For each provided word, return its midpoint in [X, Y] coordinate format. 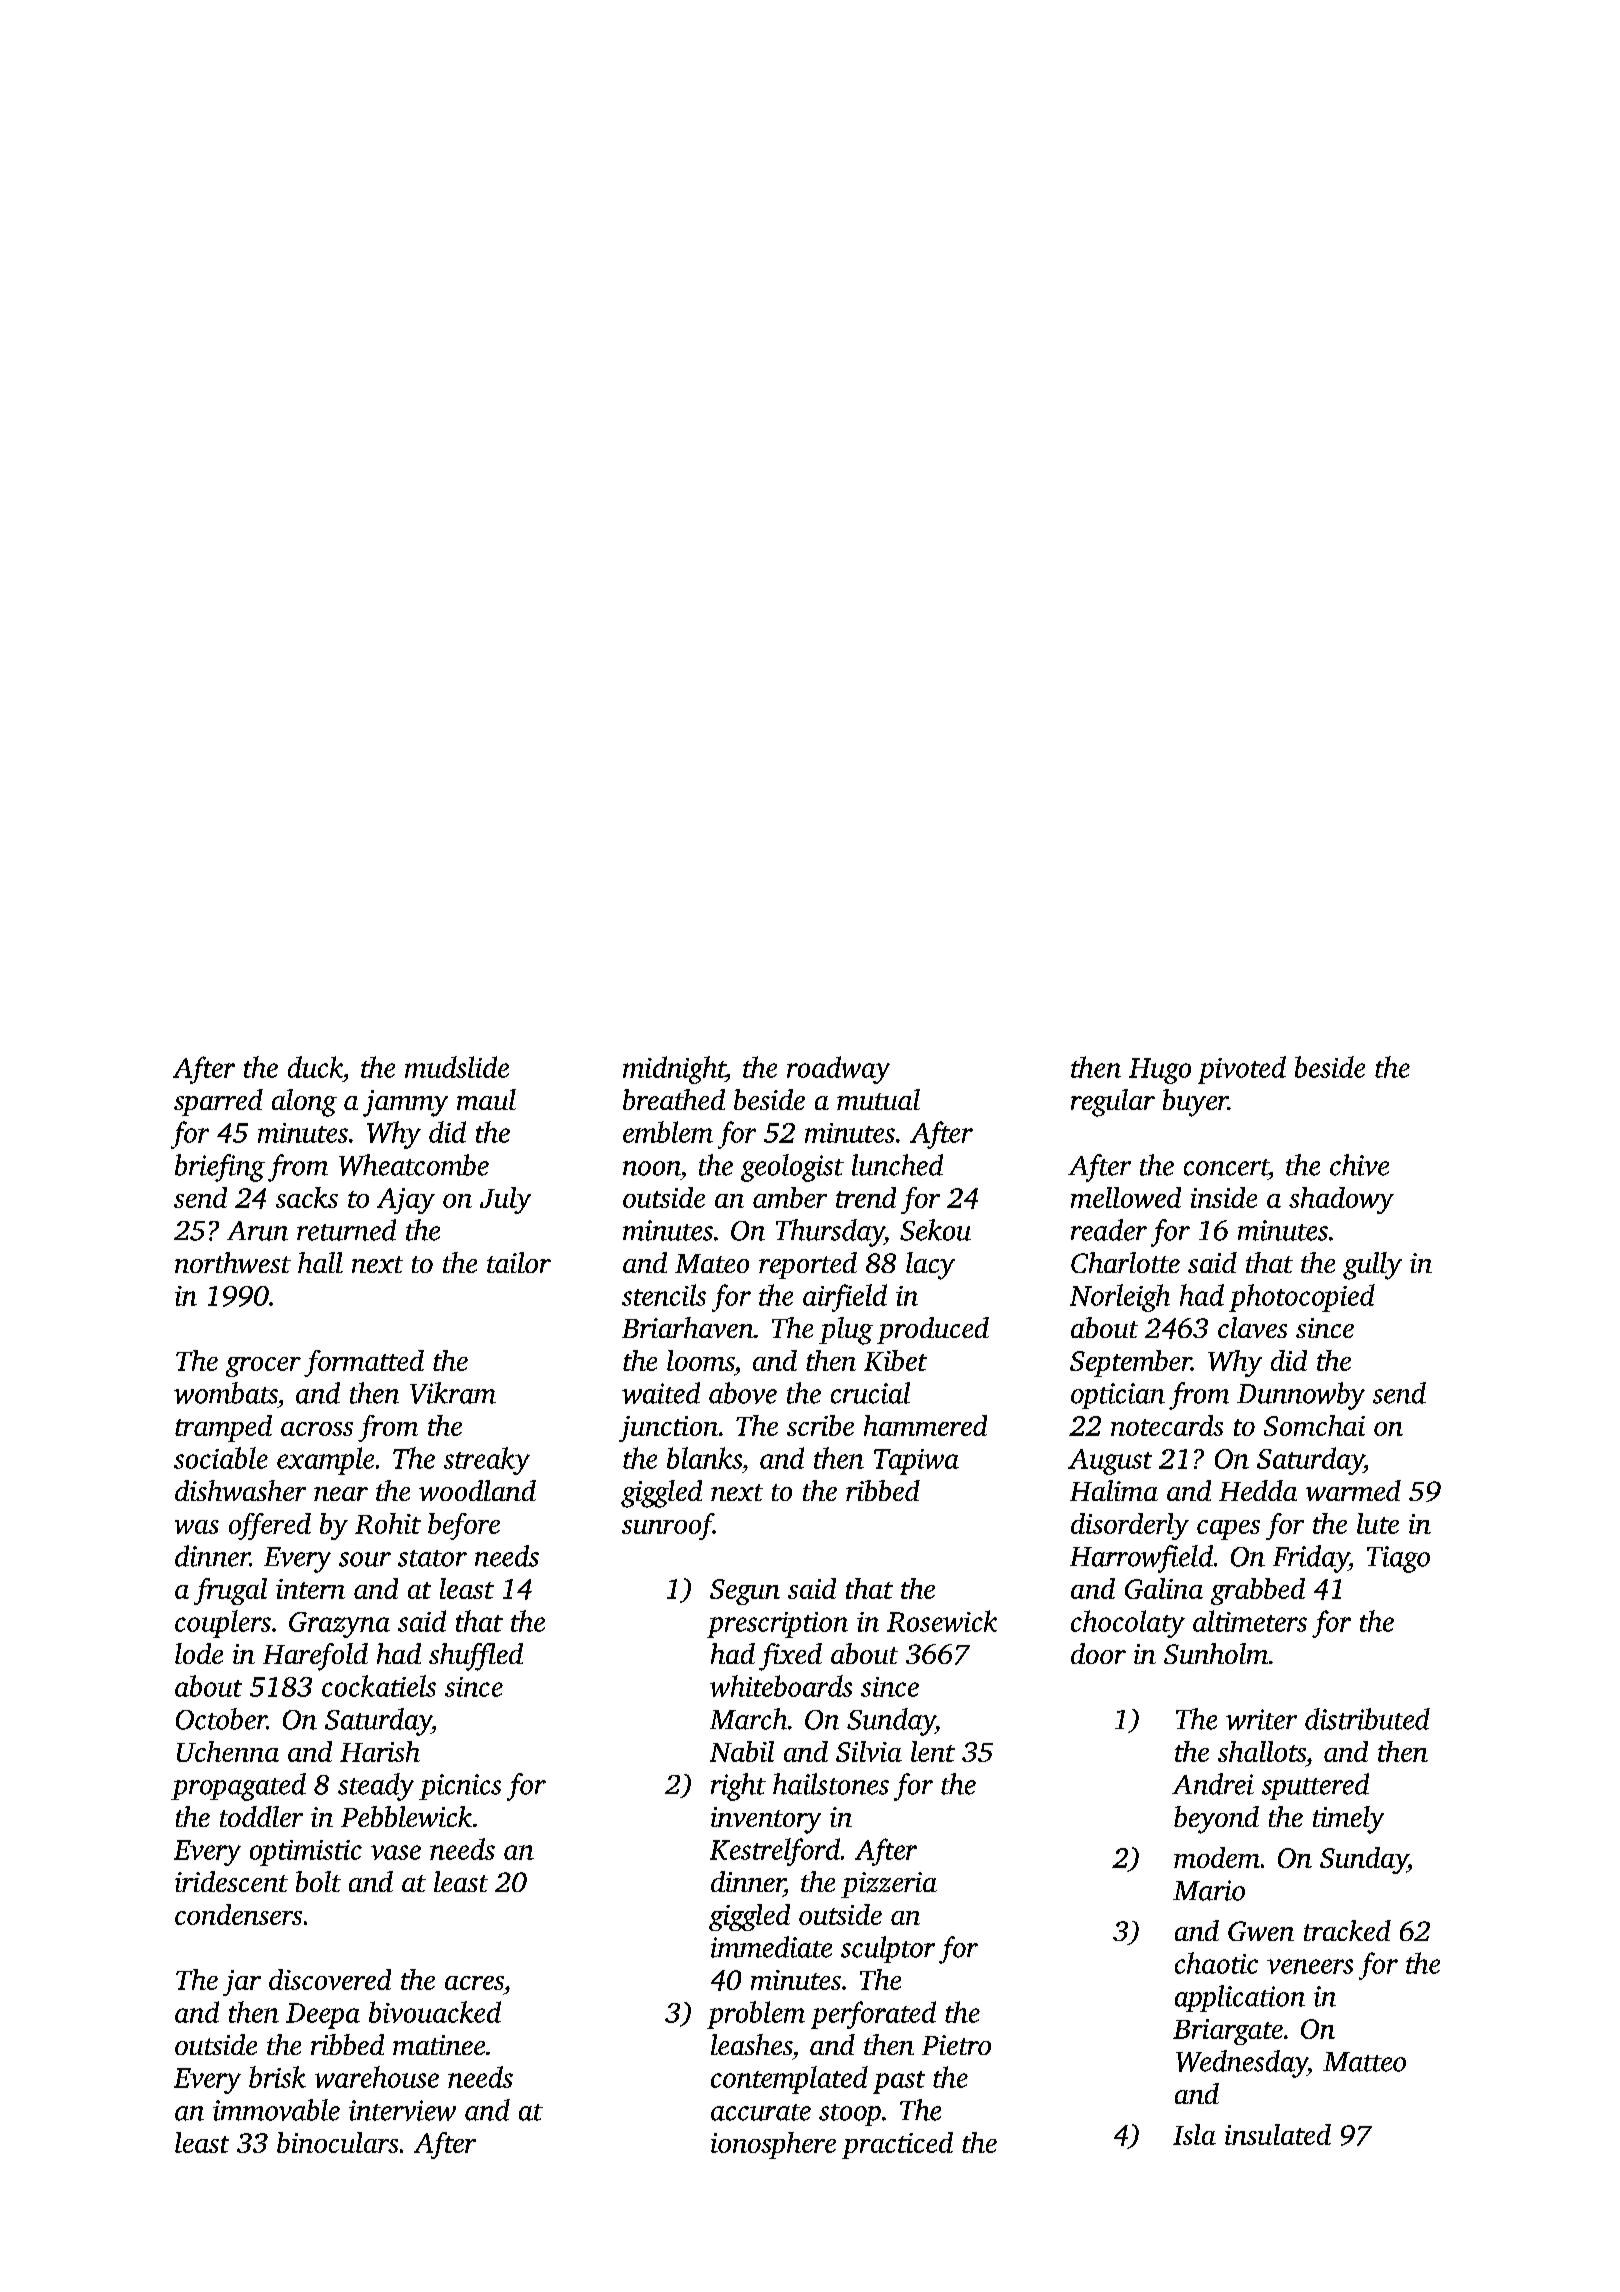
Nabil [742, 1751]
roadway [838, 1070]
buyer [1195, 1103]
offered [270, 1526]
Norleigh [1120, 1298]
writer [1261, 1719]
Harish [380, 1751]
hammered [925, 1425]
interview [402, 2110]
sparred [218, 1102]
